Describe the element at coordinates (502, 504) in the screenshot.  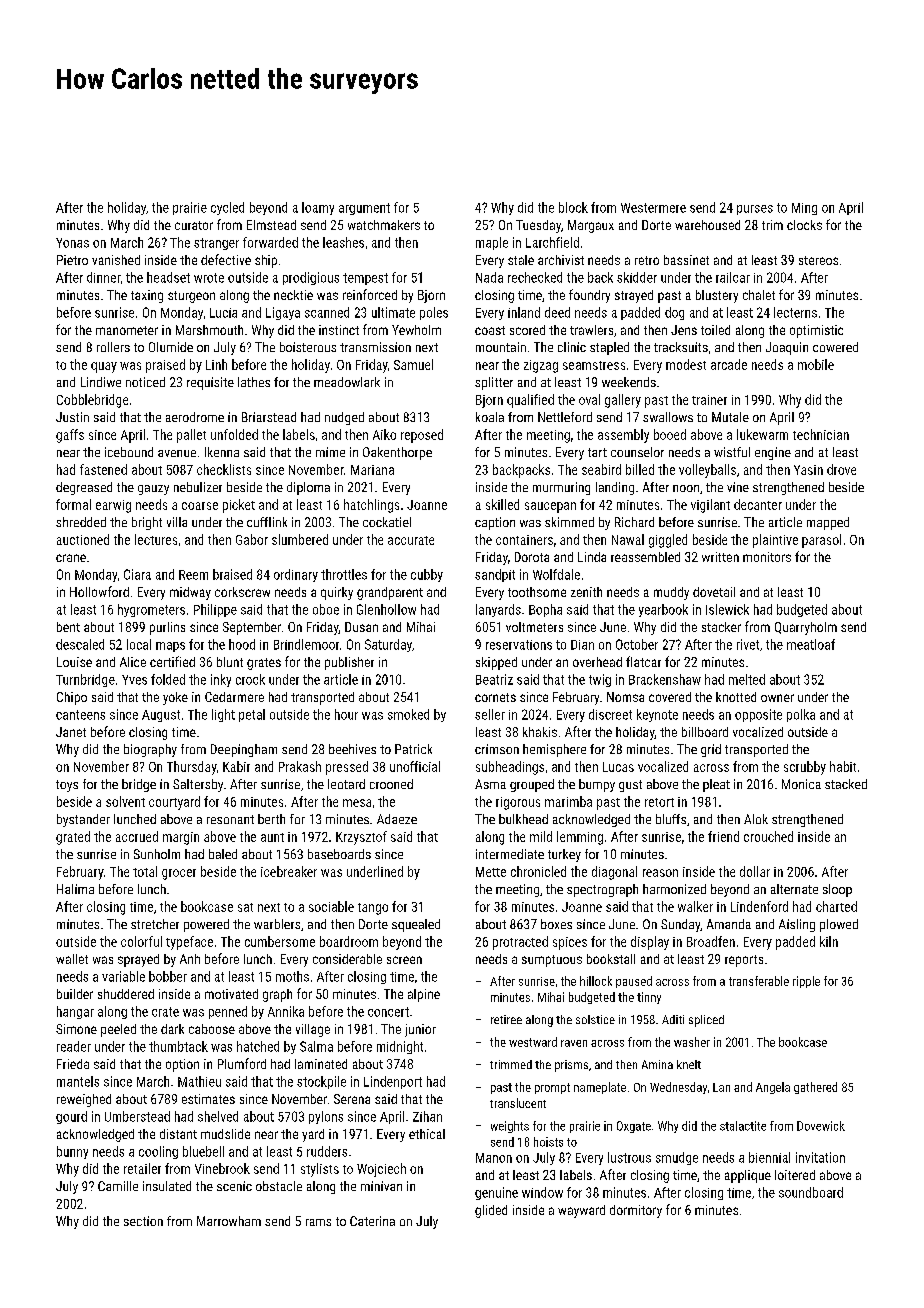
I see `skilled` at that location.
